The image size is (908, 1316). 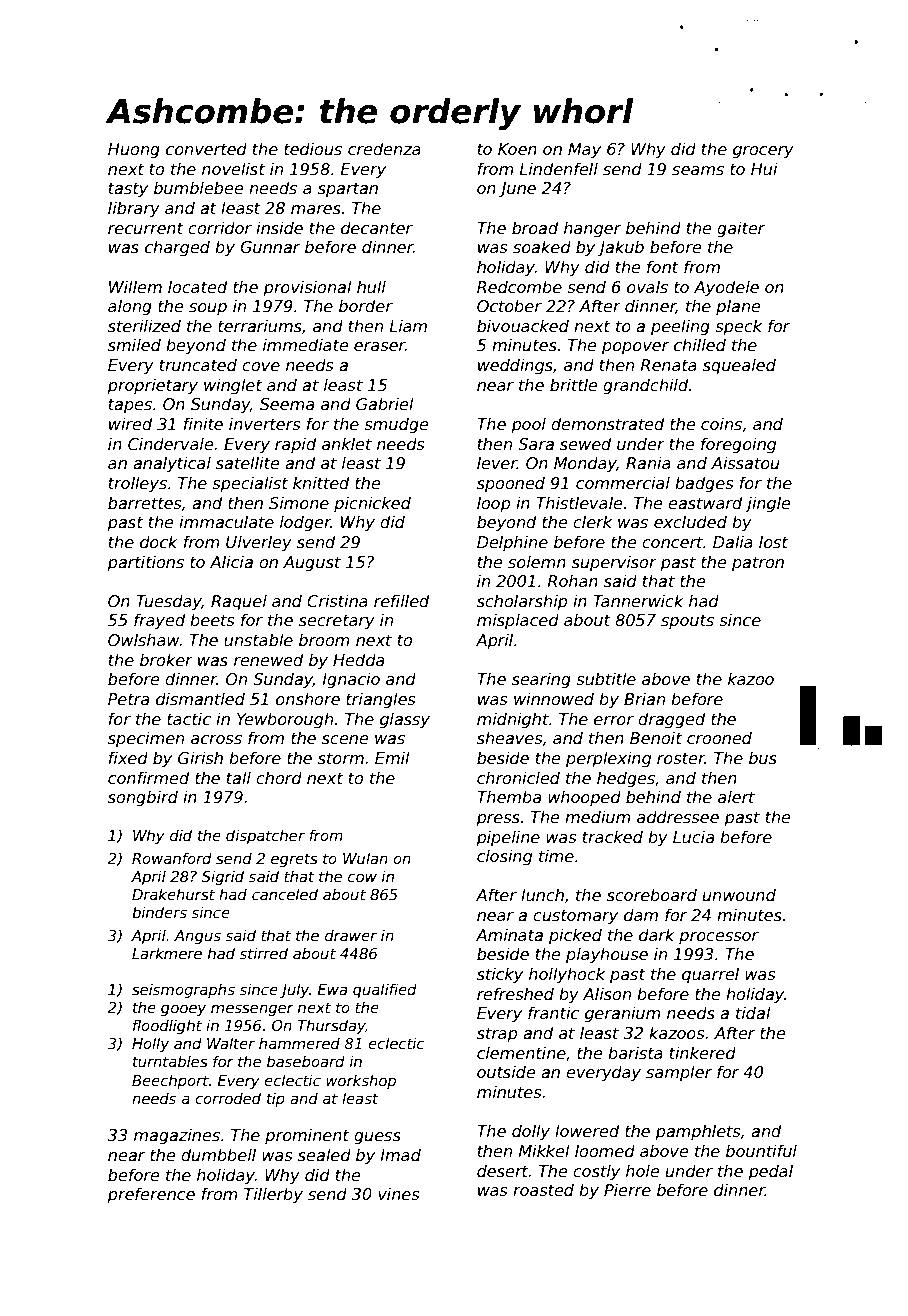 What do you see at coordinates (134, 151) in the image?
I see `Huong` at bounding box center [134, 151].
